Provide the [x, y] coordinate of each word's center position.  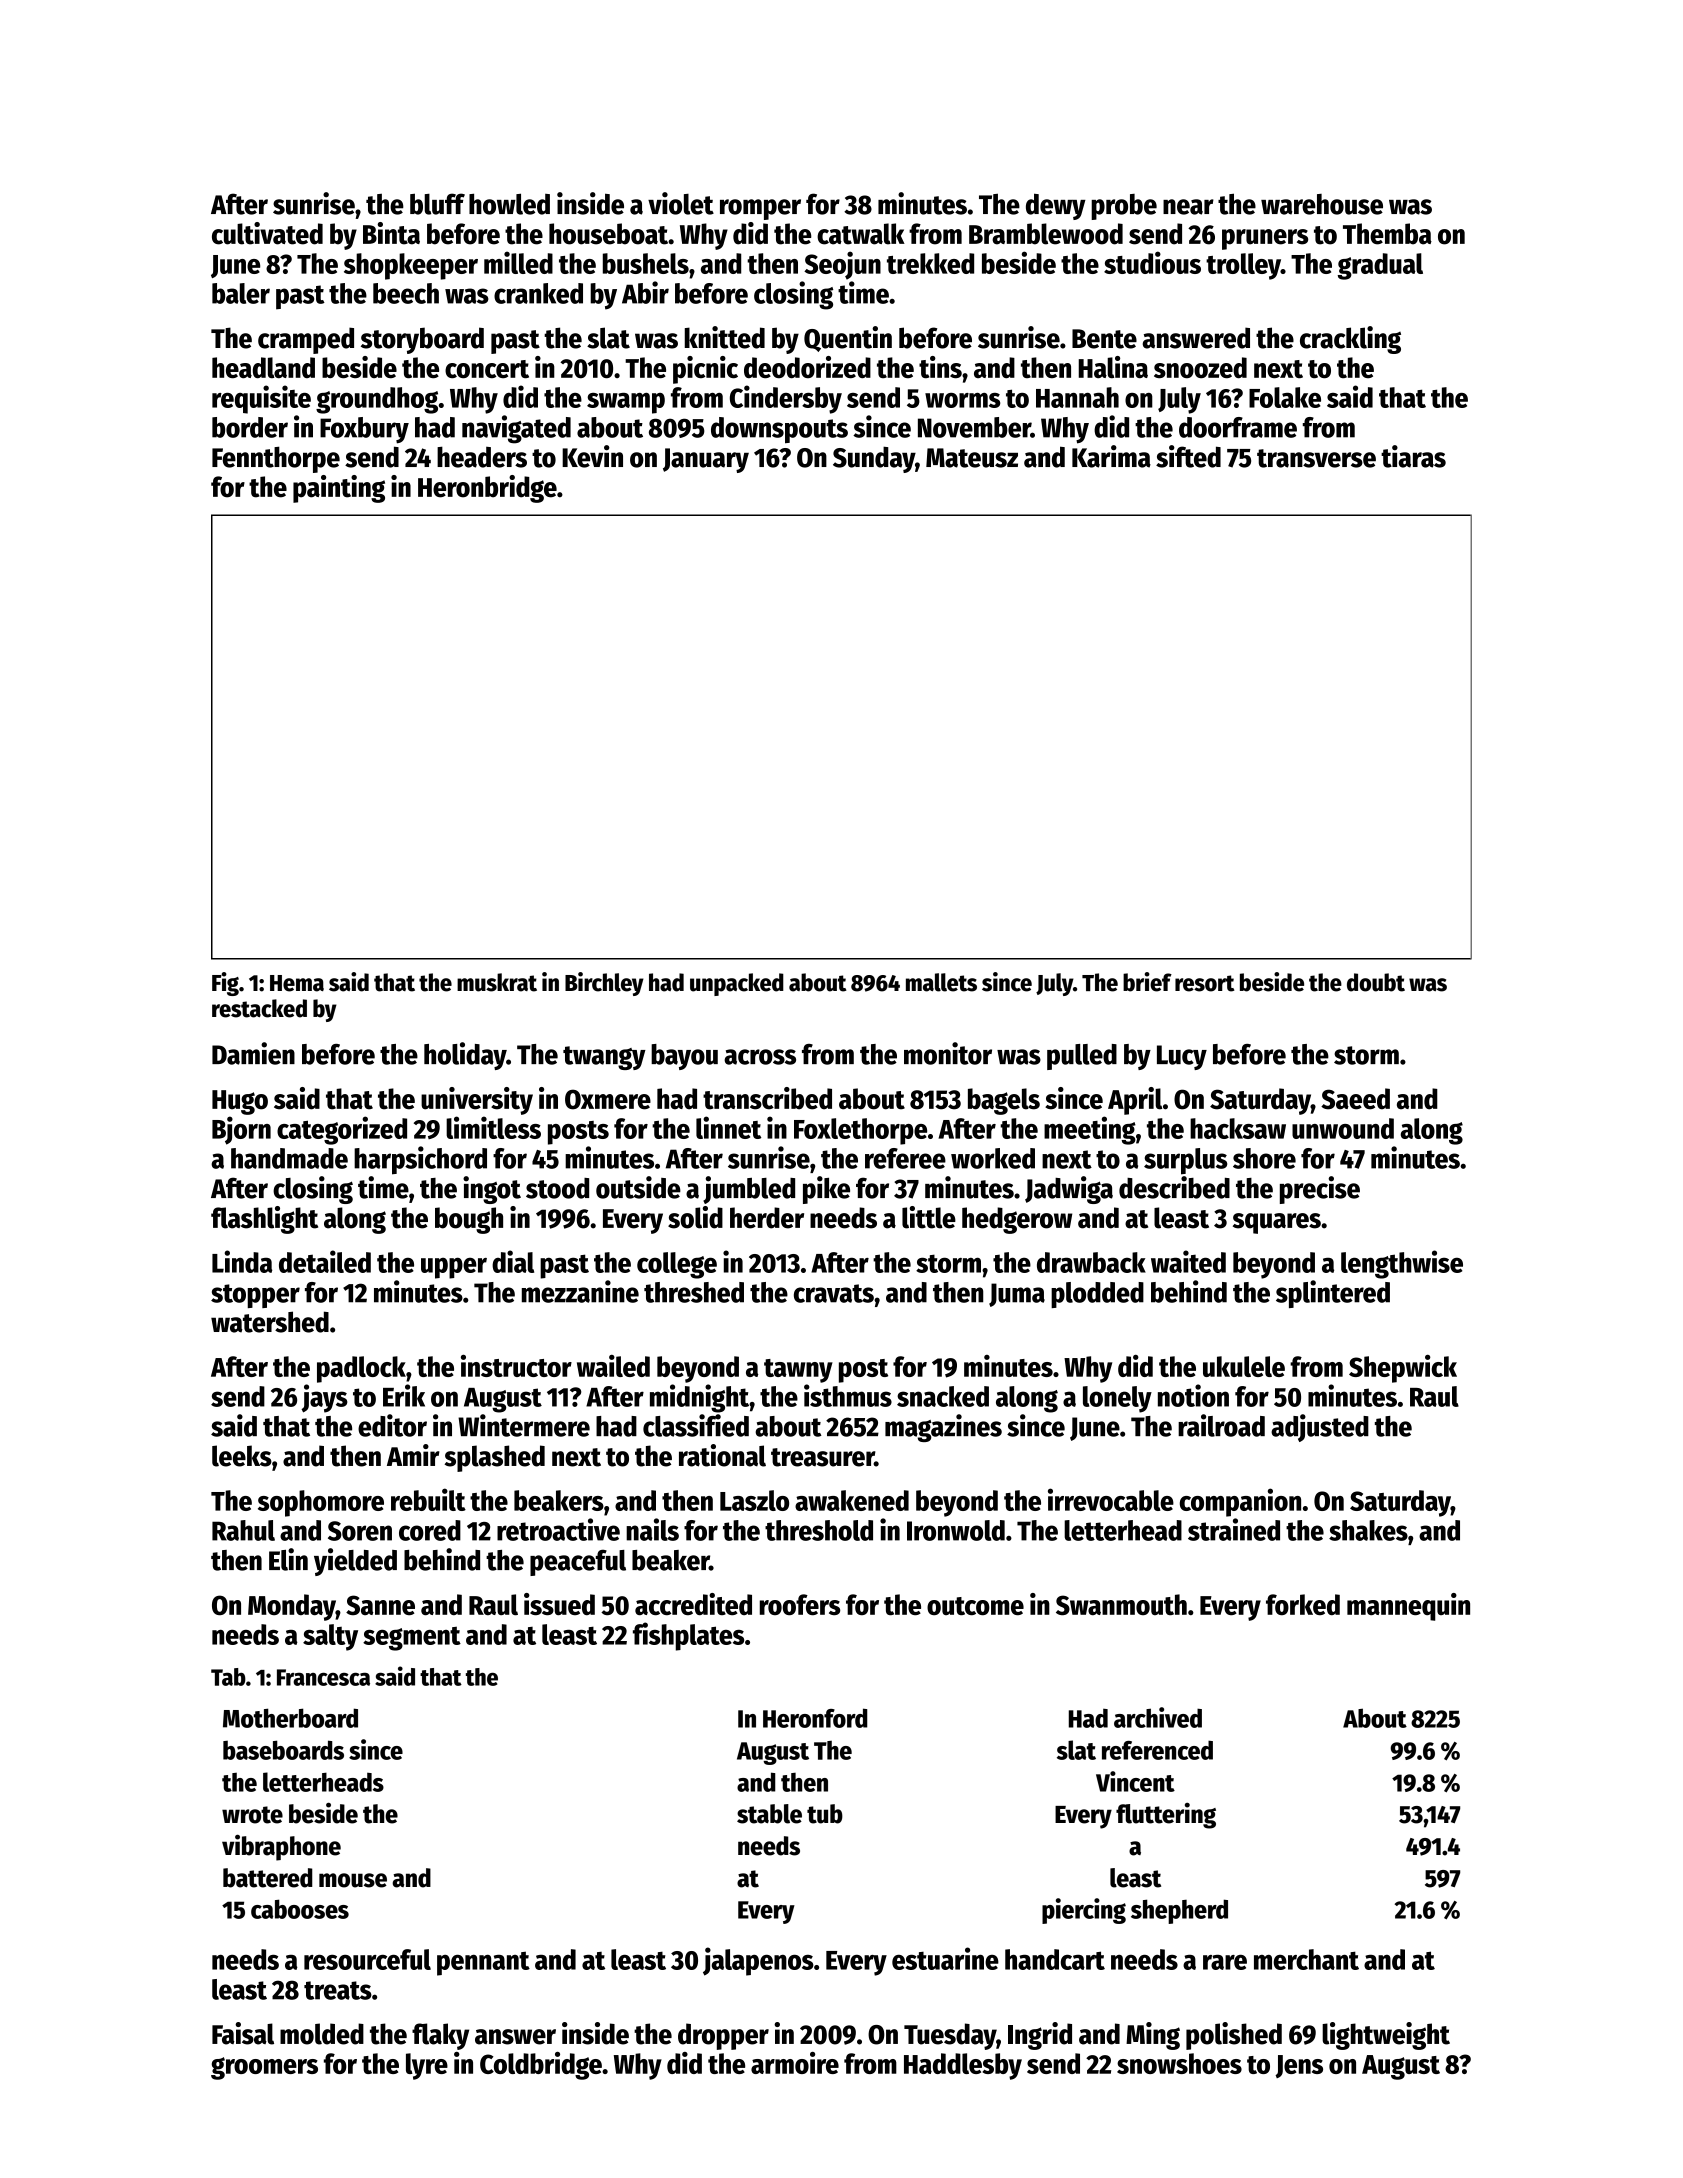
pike [826, 1190]
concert [487, 369]
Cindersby [786, 399]
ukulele [1244, 1366]
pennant [483, 1963]
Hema [297, 983]
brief [1147, 982]
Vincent [1135, 1781]
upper [454, 1268]
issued [559, 1604]
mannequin [1408, 1607]
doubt [1376, 982]
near [1188, 207]
